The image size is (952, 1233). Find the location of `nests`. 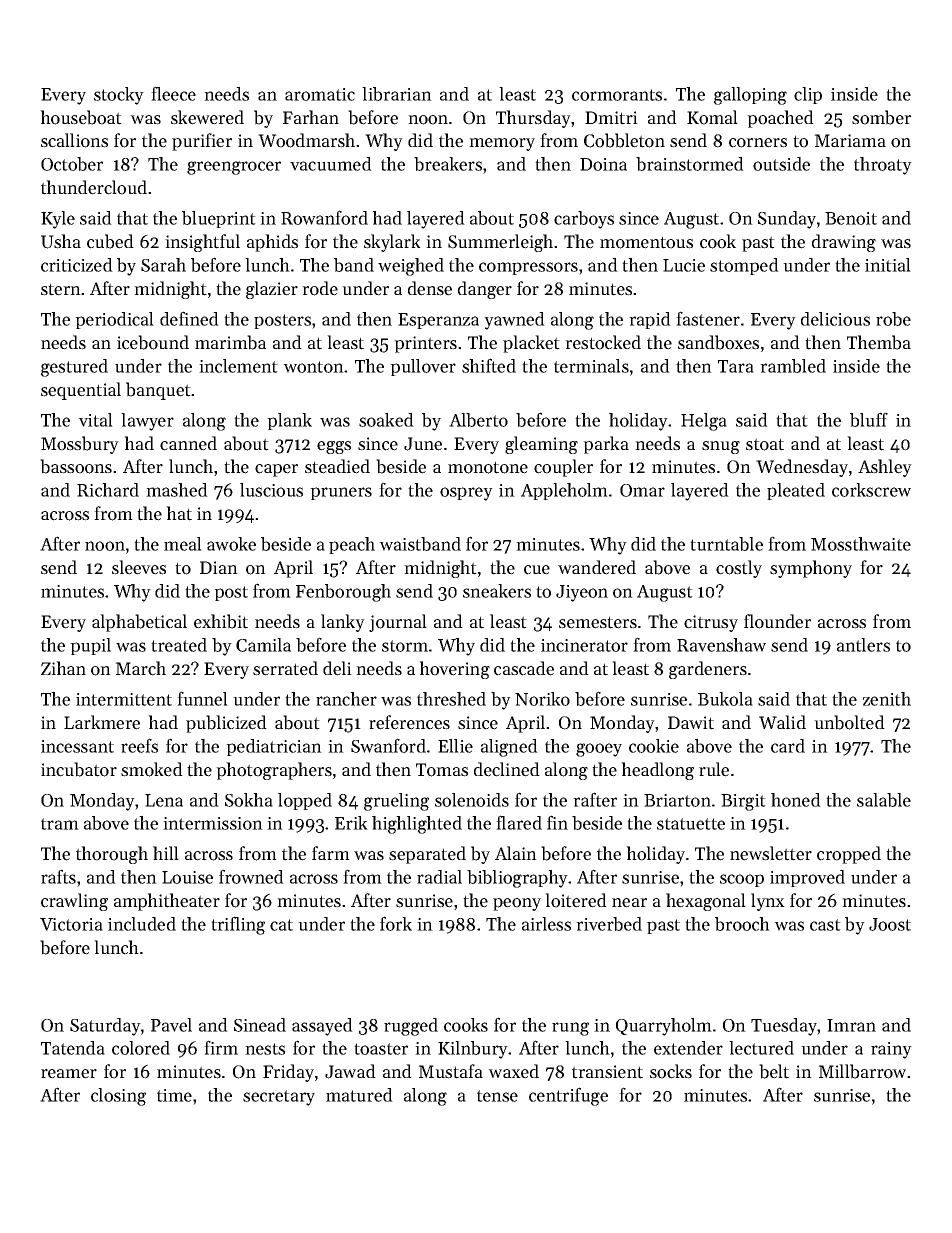

nests is located at coordinates (265, 1049).
